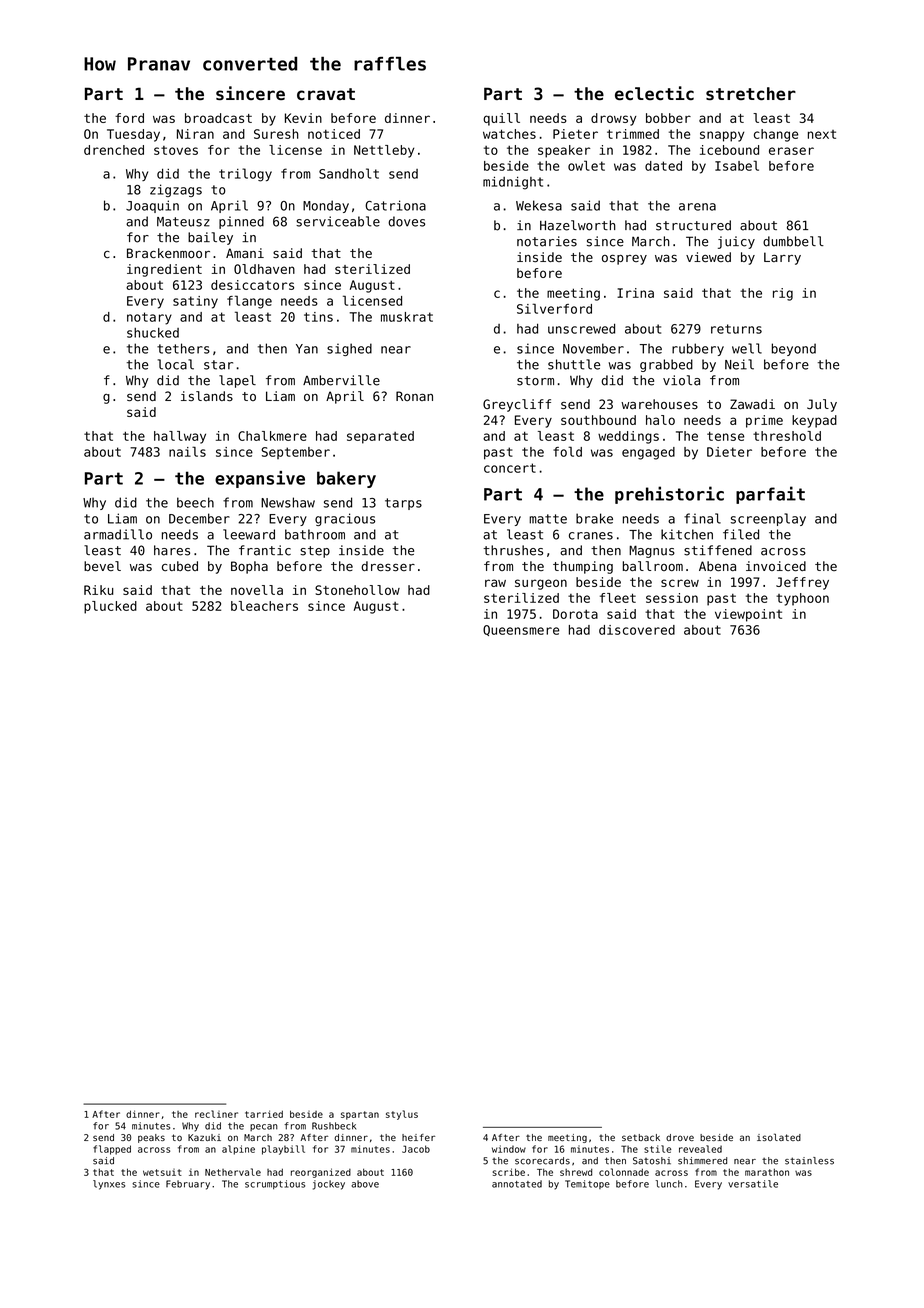 This screenshot has width=924, height=1308. I want to click on isolated, so click(779, 1137).
